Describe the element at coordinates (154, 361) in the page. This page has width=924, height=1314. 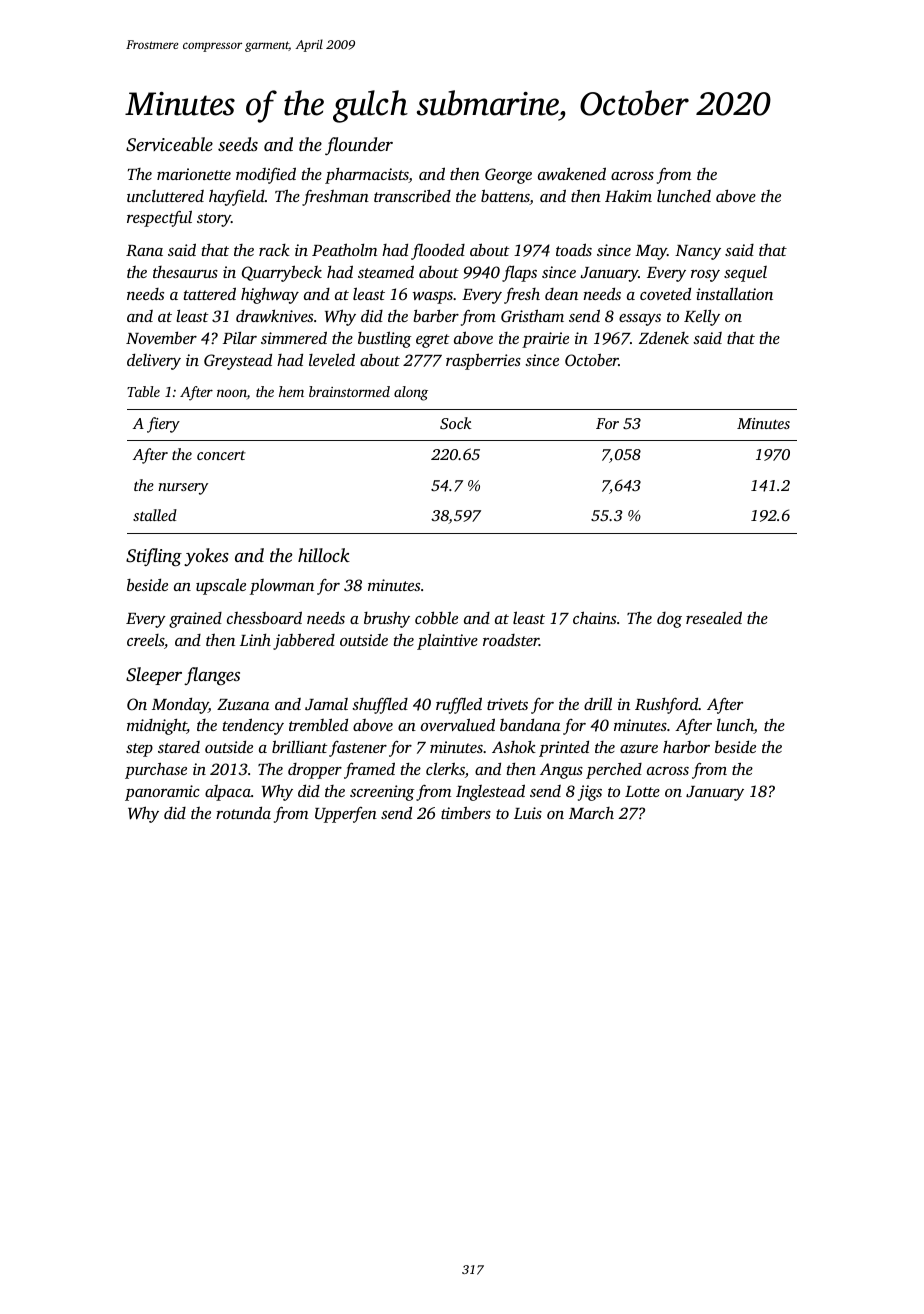
I see `delivery` at that location.
